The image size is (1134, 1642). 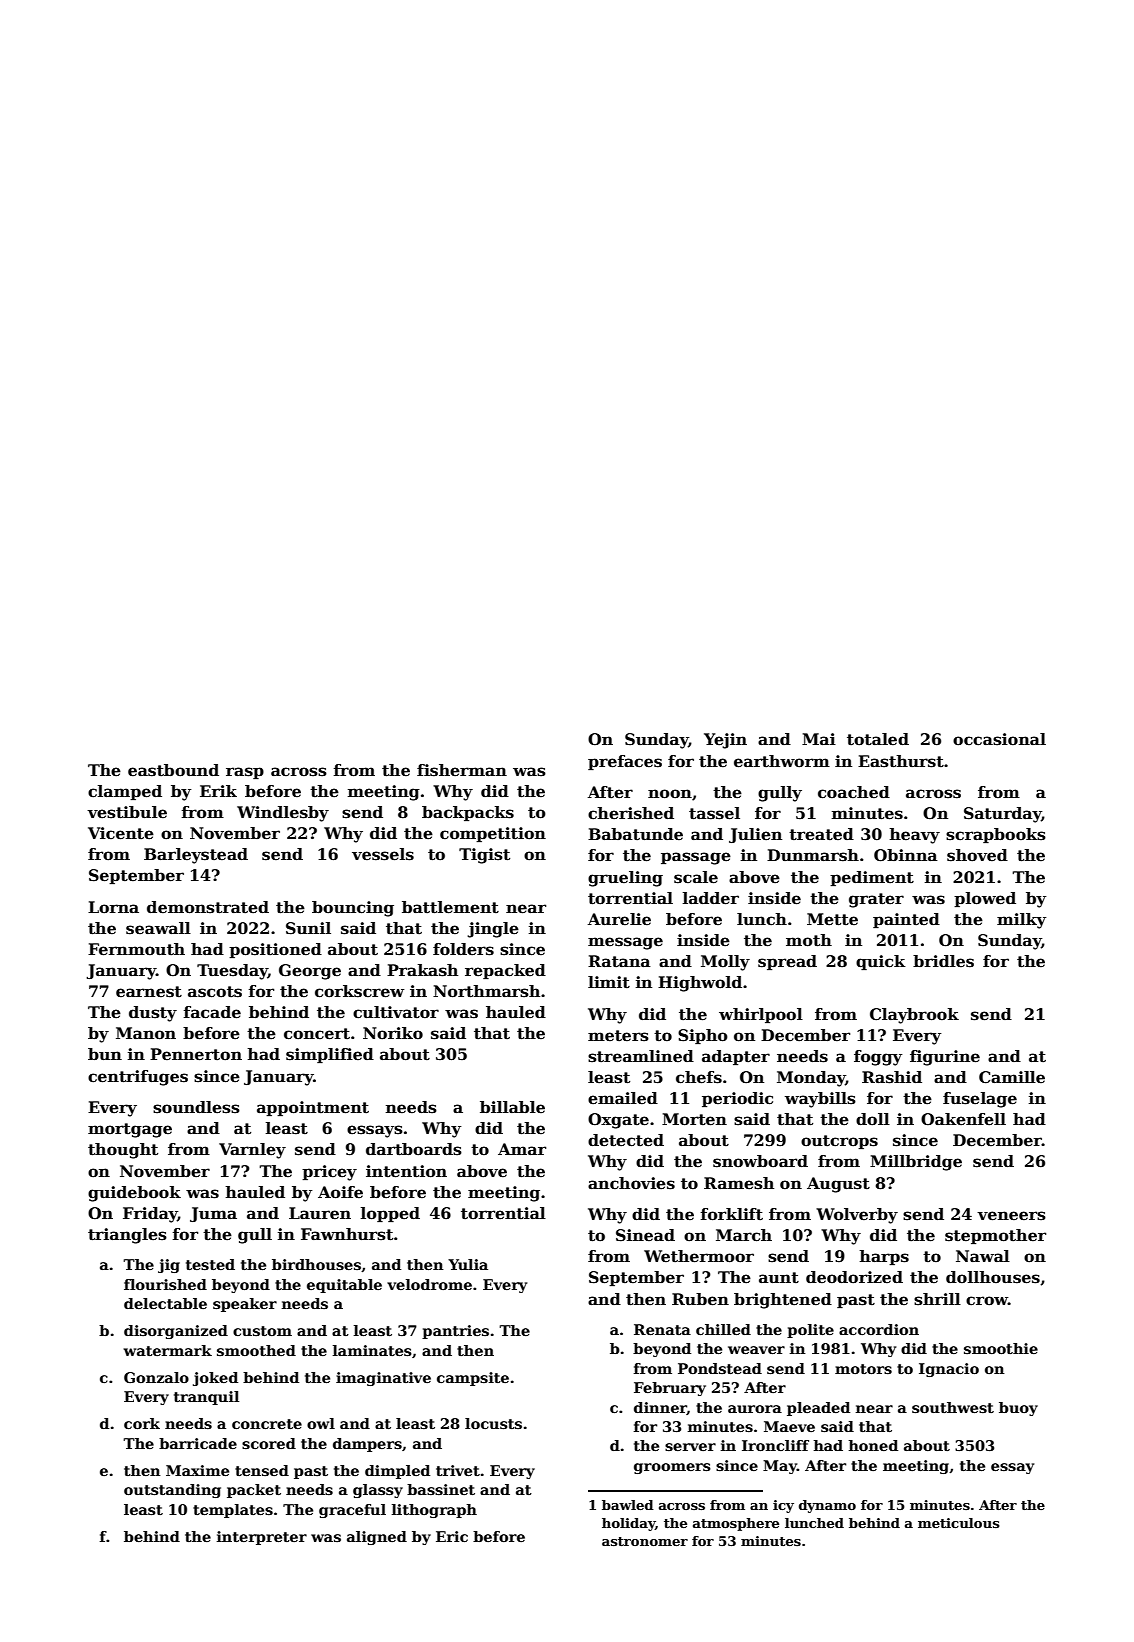 I want to click on custom, so click(x=262, y=1331).
